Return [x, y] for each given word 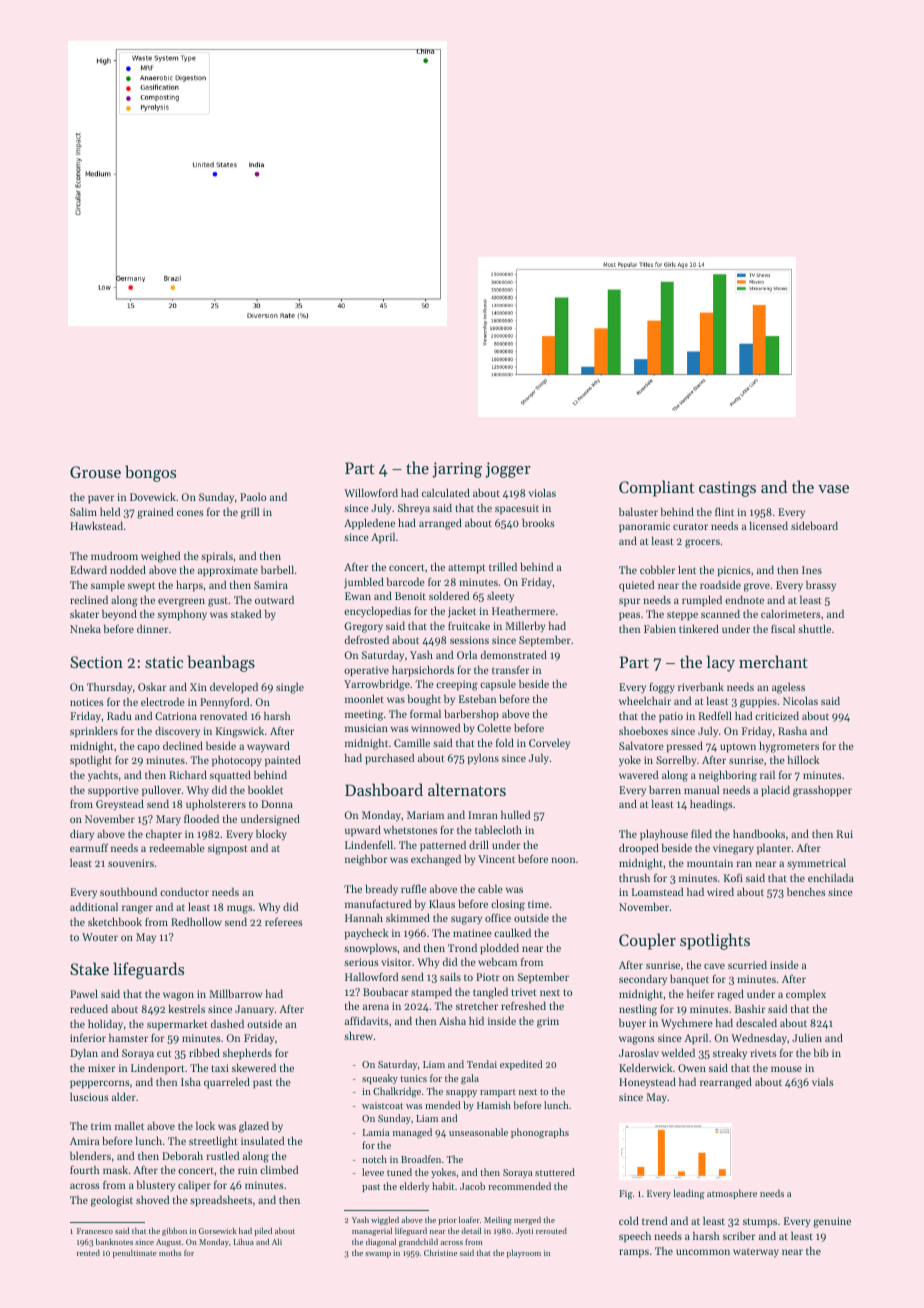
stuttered [555, 1172]
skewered [254, 1067]
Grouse [95, 472]
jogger [508, 470]
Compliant [656, 488]
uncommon [703, 1252]
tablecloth [498, 829]
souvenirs [131, 863]
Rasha [792, 731]
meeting [364, 715]
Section [96, 662]
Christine [440, 1253]
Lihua [244, 1242]
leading [689, 1194]
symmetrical [816, 863]
